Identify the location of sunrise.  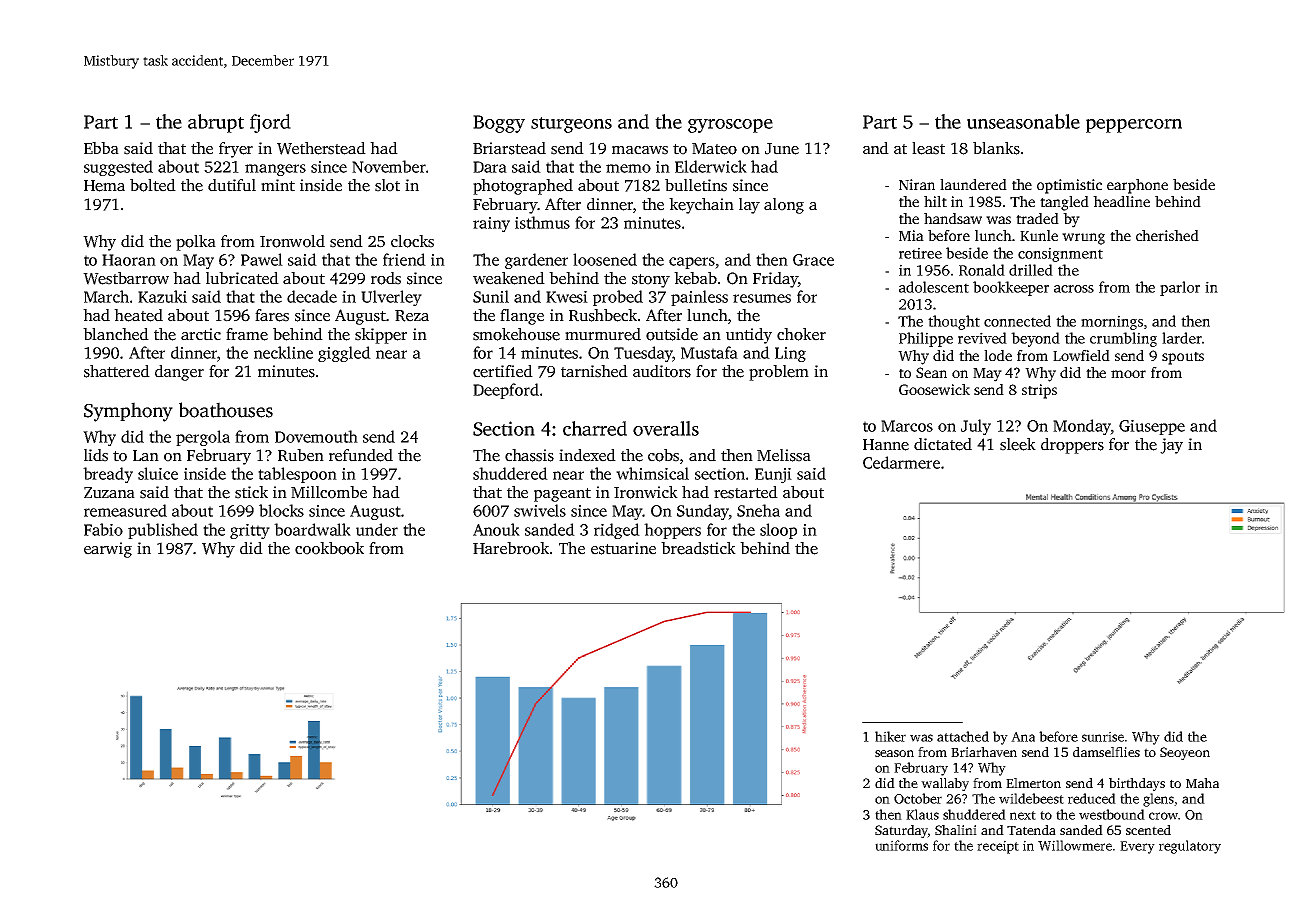
(1103, 736).
